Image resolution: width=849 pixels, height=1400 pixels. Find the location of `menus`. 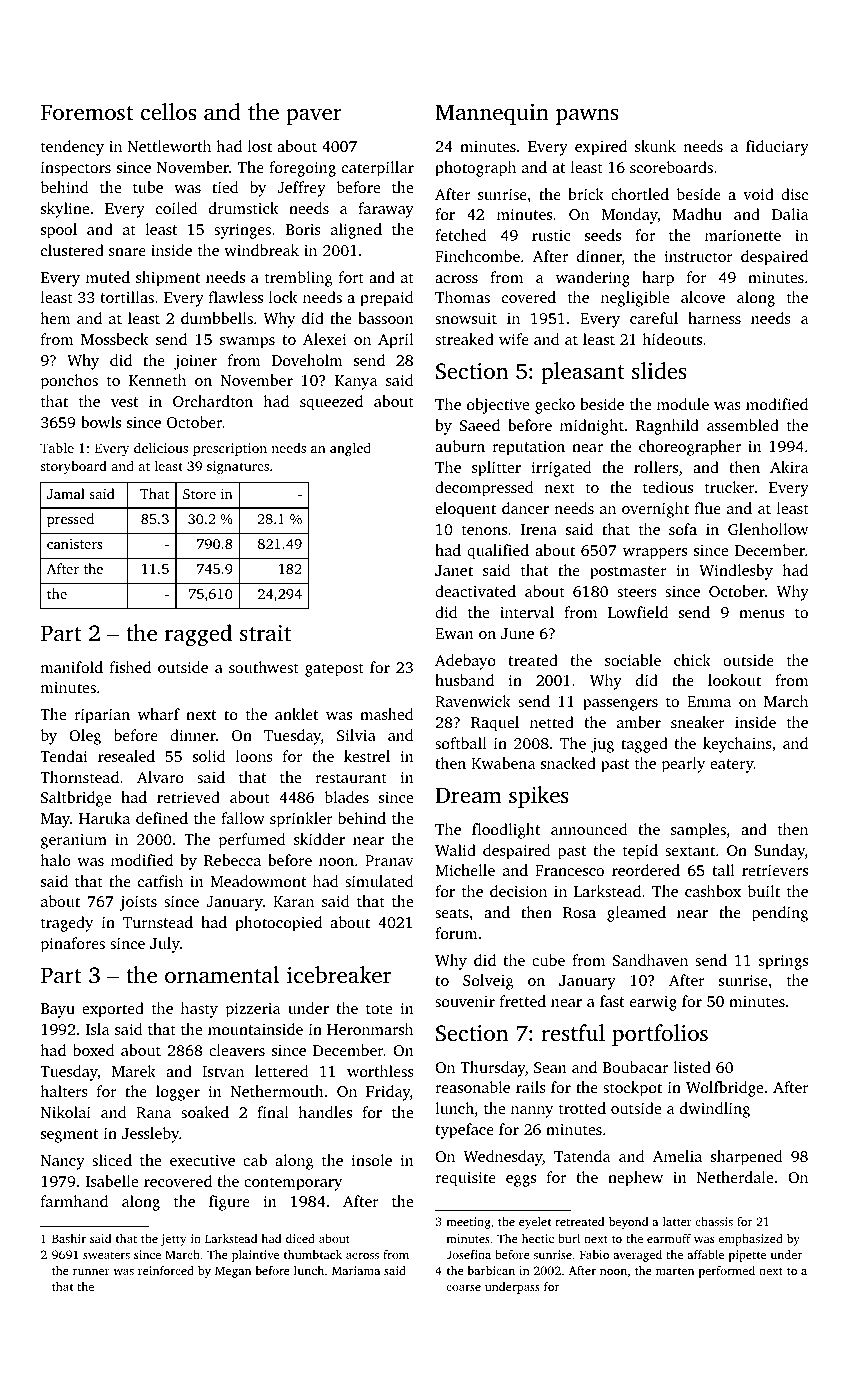

menus is located at coordinates (762, 614).
